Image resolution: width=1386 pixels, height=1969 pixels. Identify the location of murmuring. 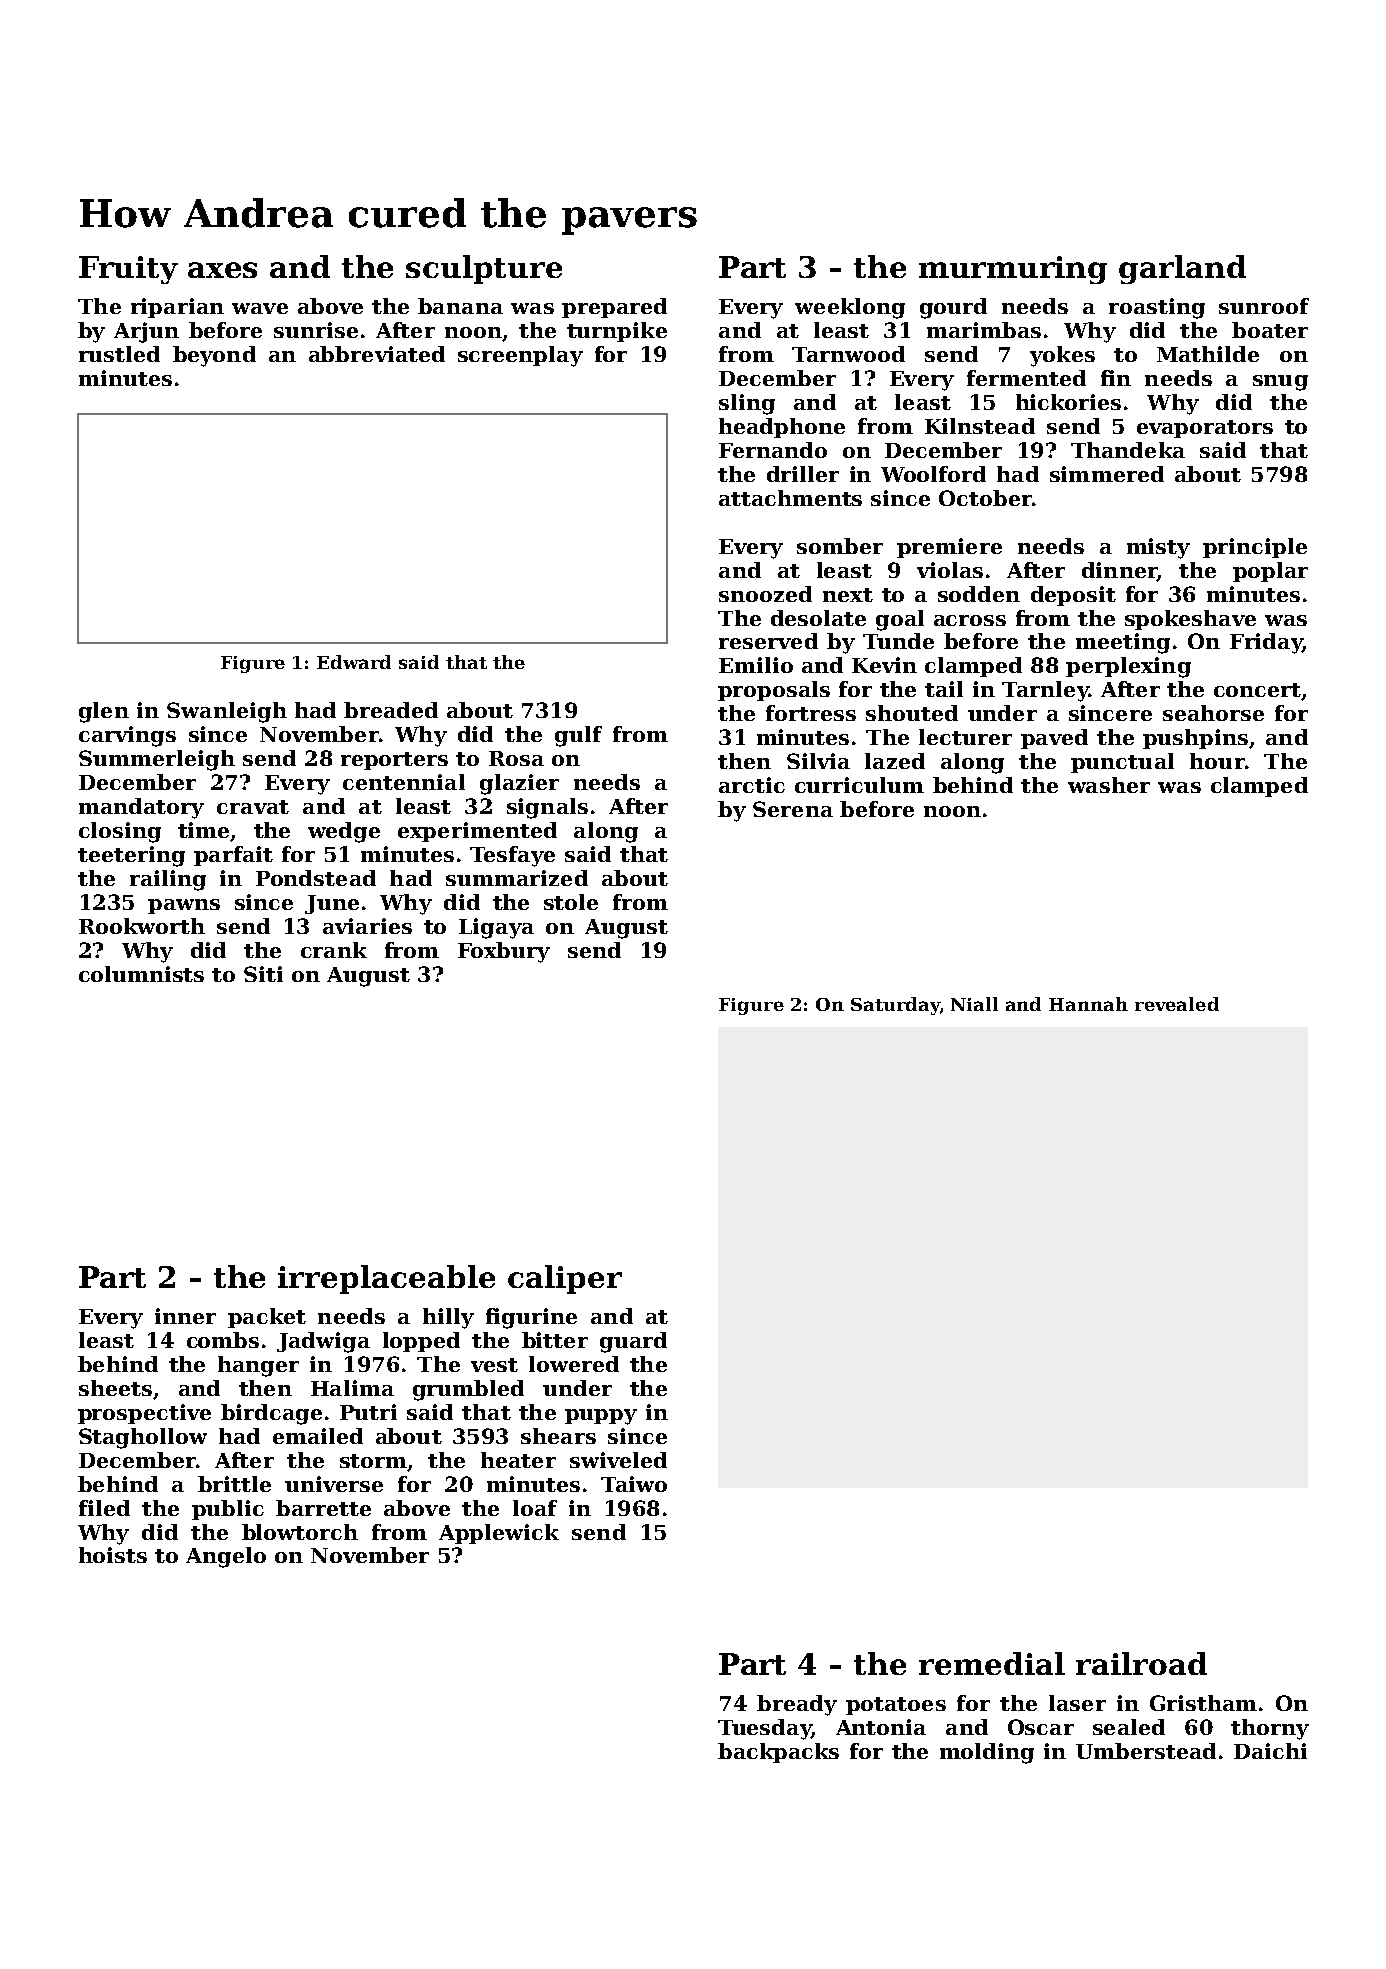
(1013, 270).
